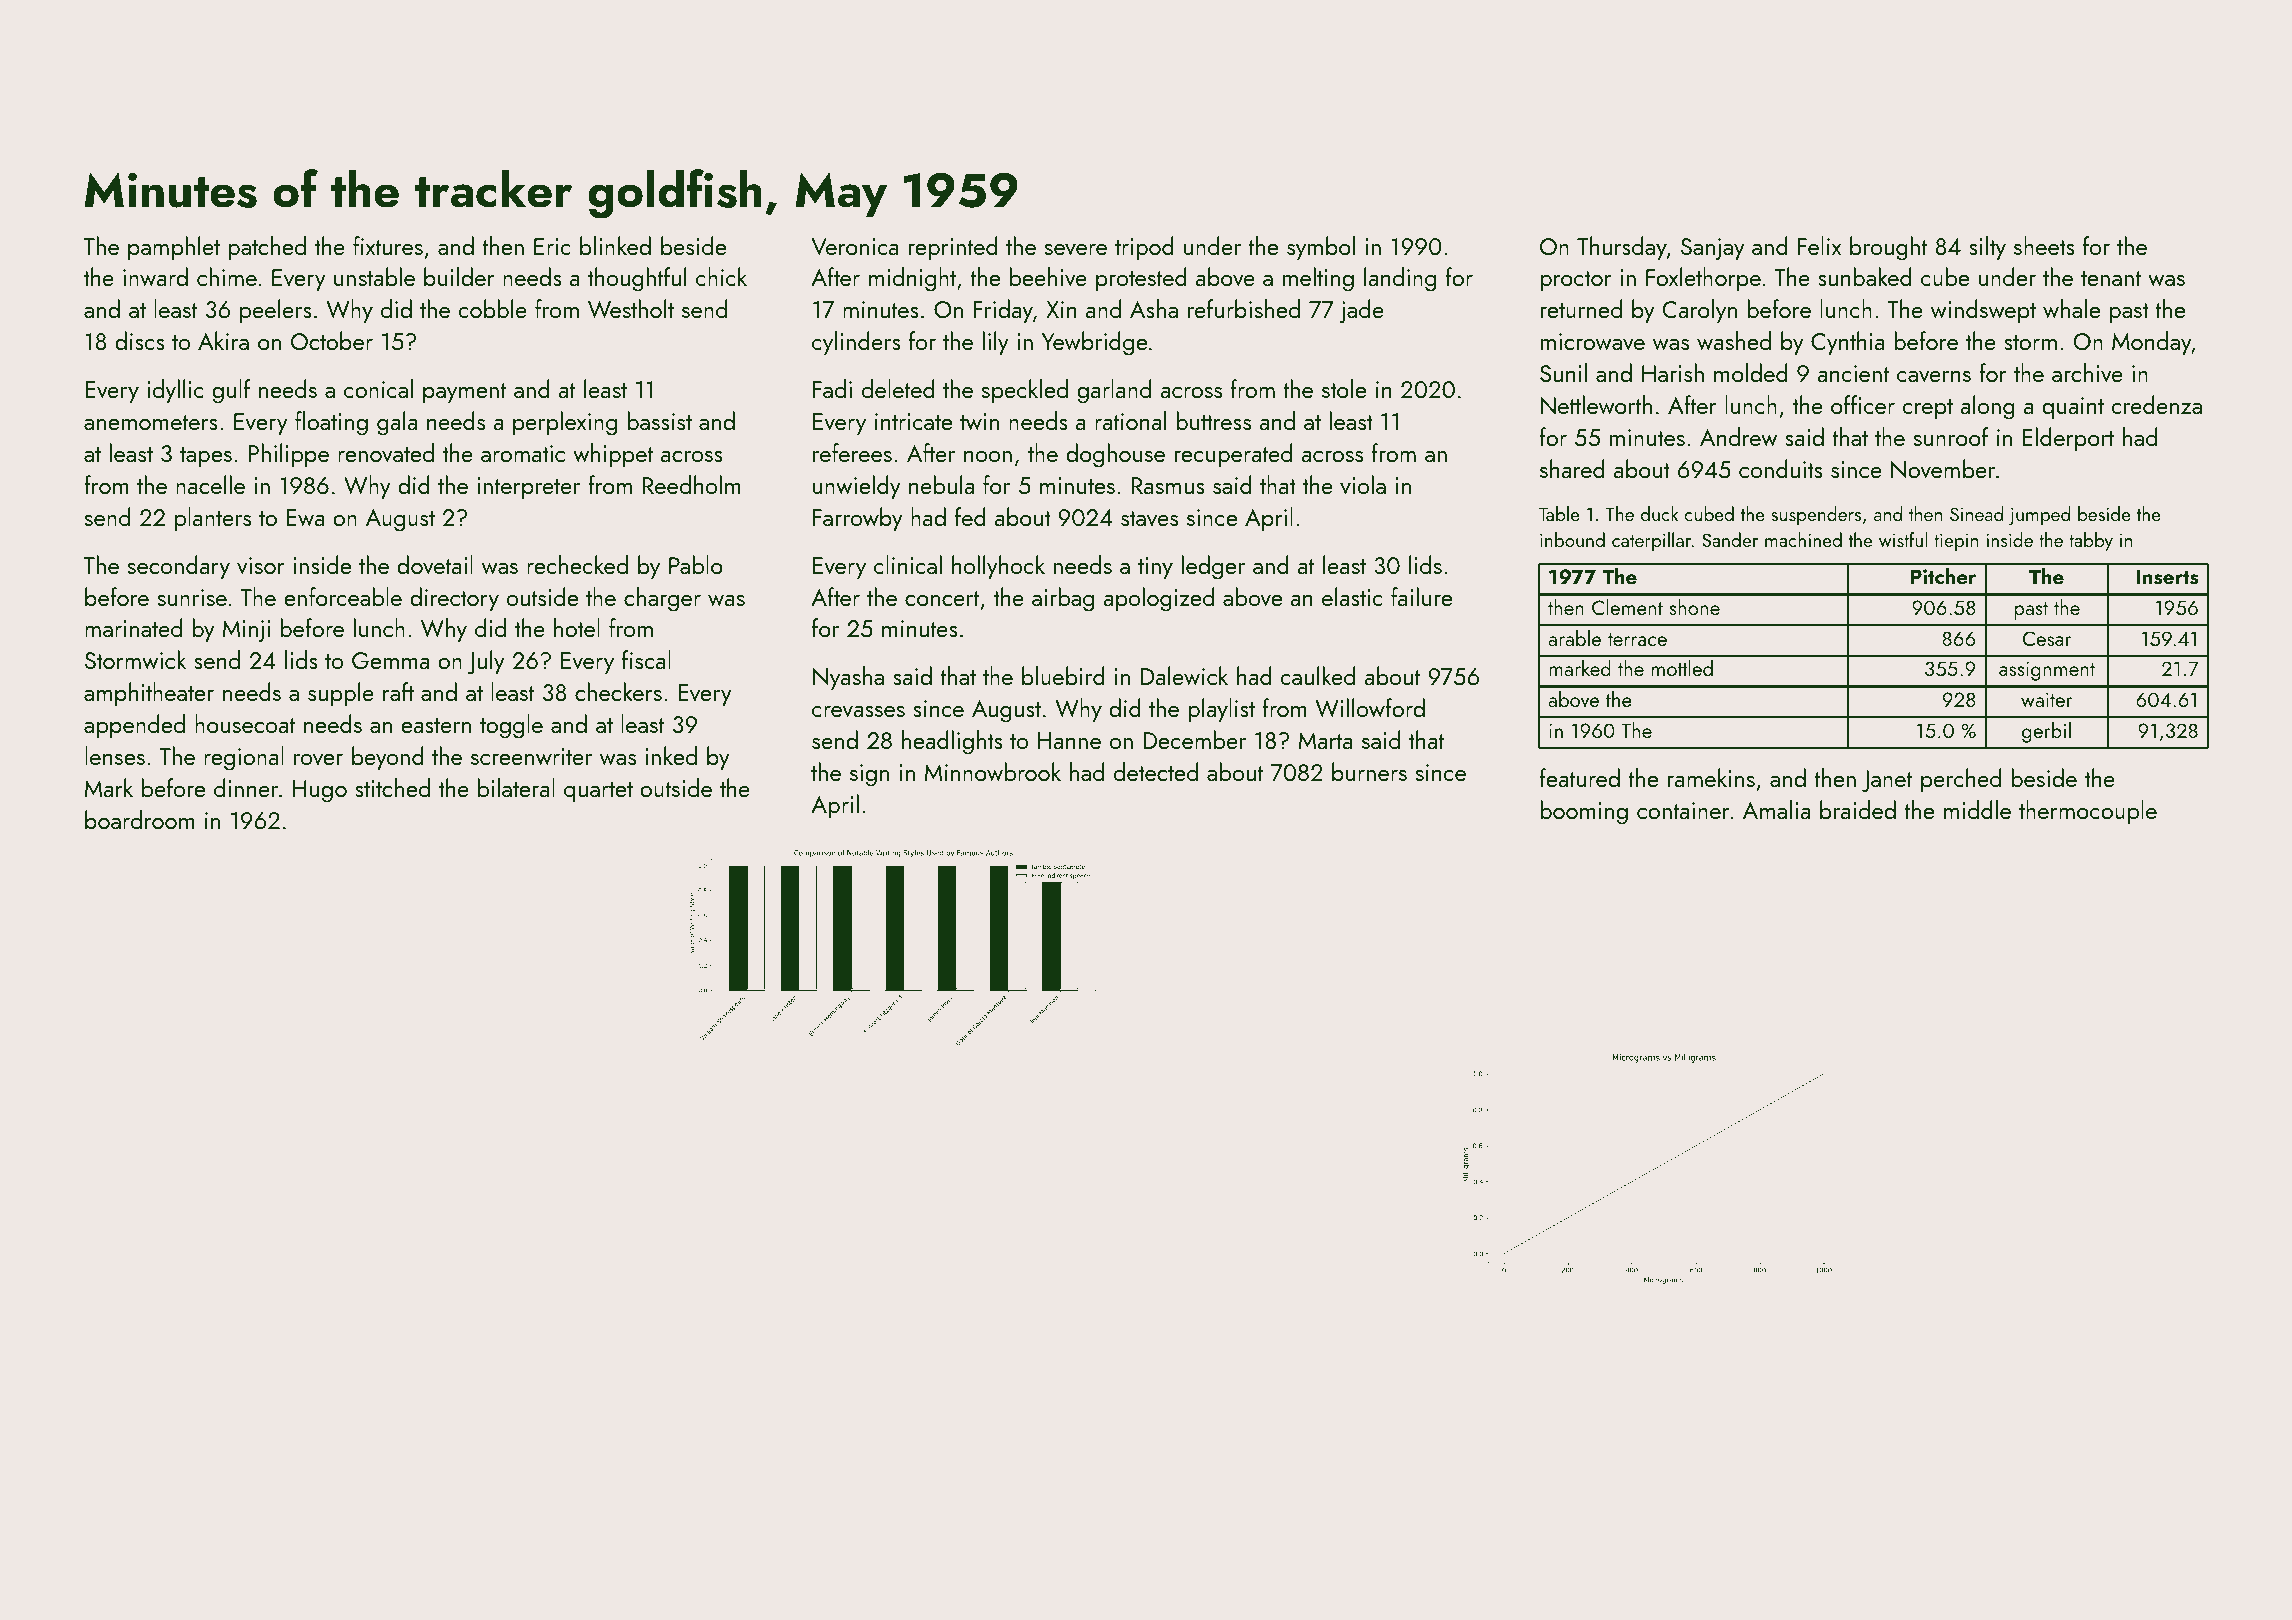 This image has width=2292, height=1620. I want to click on fixtures, so click(388, 245).
